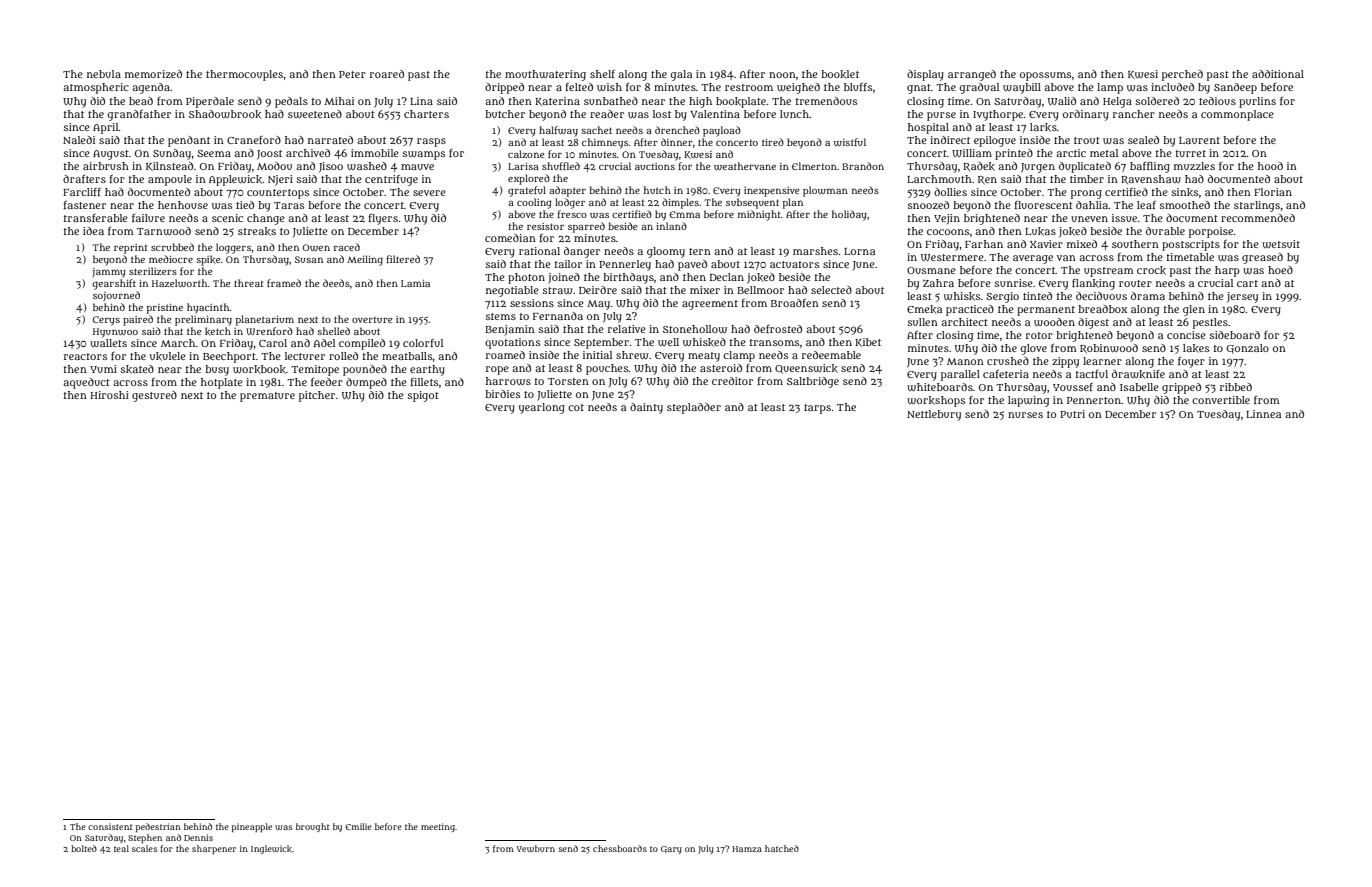 Image resolution: width=1372 pixels, height=887 pixels. Describe the element at coordinates (655, 166) in the screenshot. I see `auctions` at that location.
